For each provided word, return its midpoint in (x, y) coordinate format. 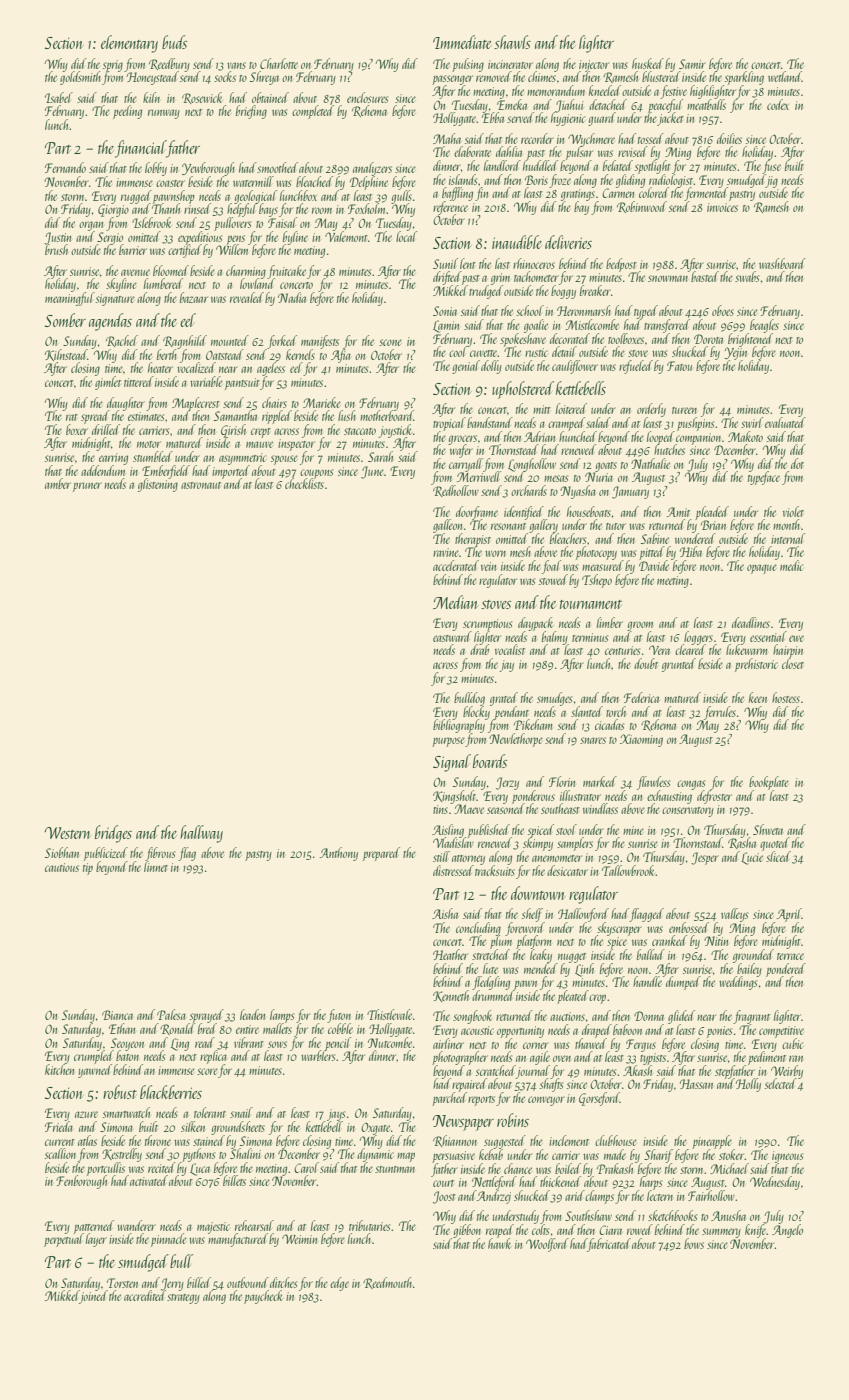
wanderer (136, 1225)
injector (594, 66)
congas (691, 785)
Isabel (59, 97)
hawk (499, 1243)
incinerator (510, 64)
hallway (201, 834)
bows (694, 1243)
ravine (446, 552)
